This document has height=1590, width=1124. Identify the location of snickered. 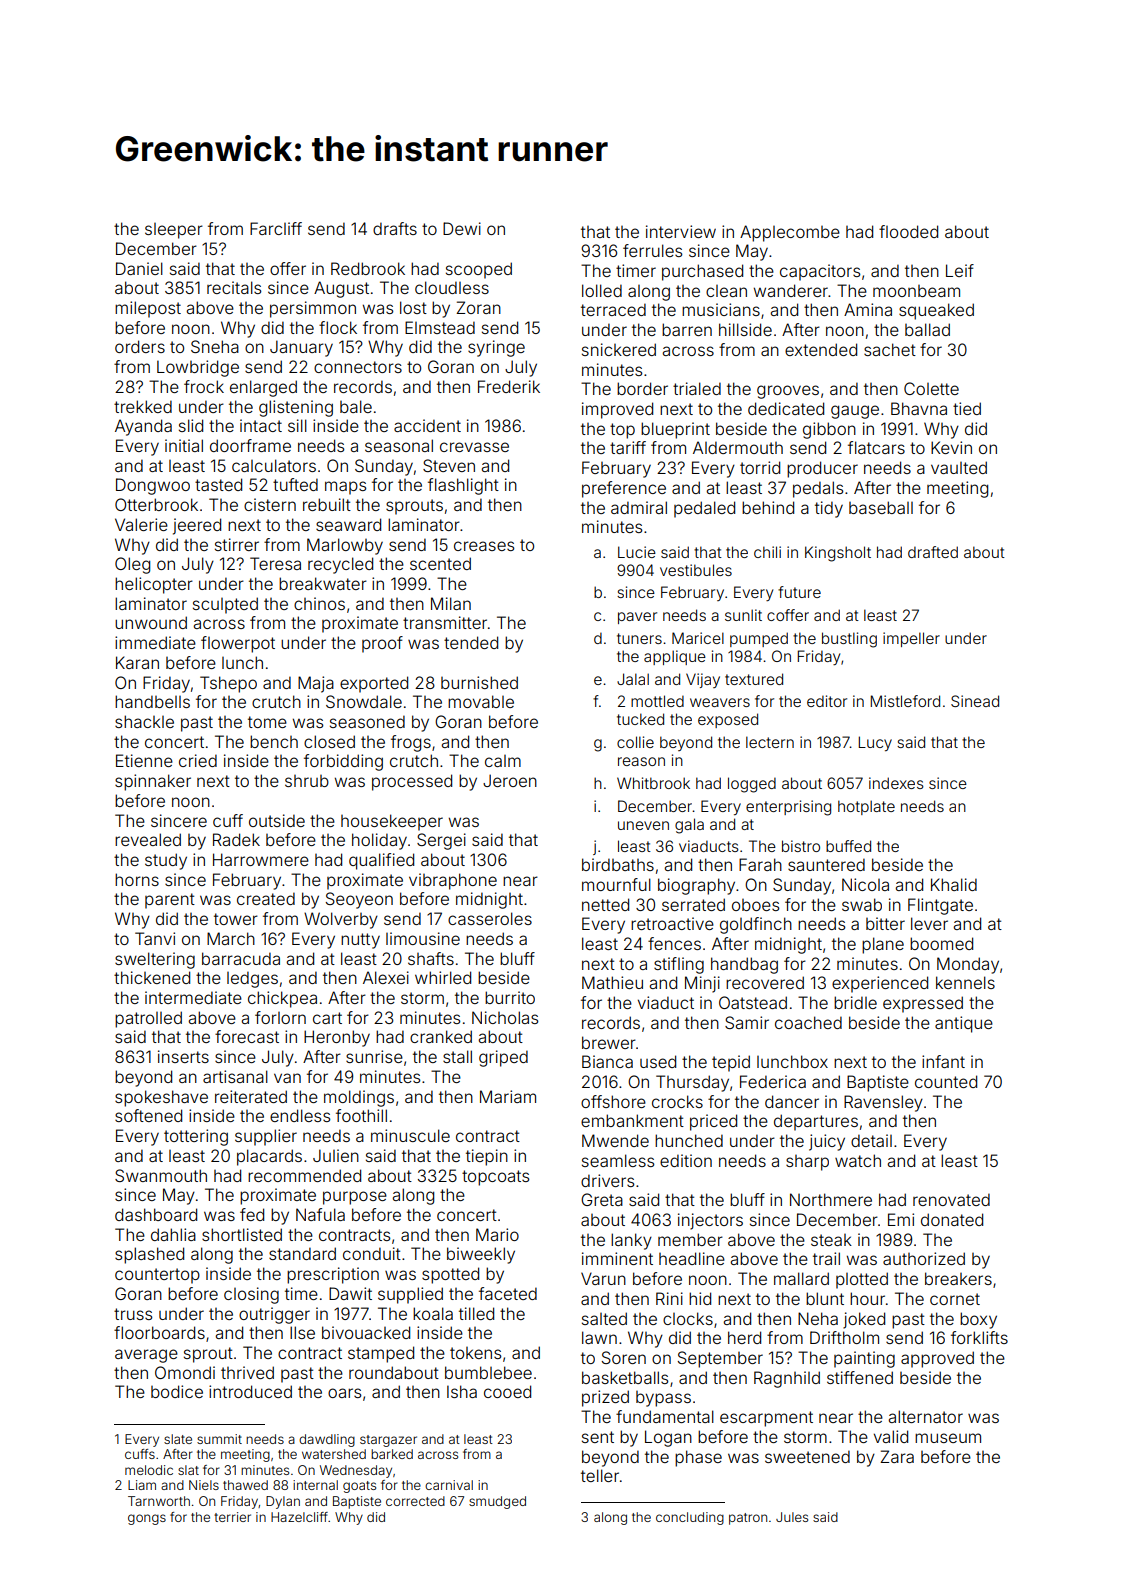
(619, 349).
